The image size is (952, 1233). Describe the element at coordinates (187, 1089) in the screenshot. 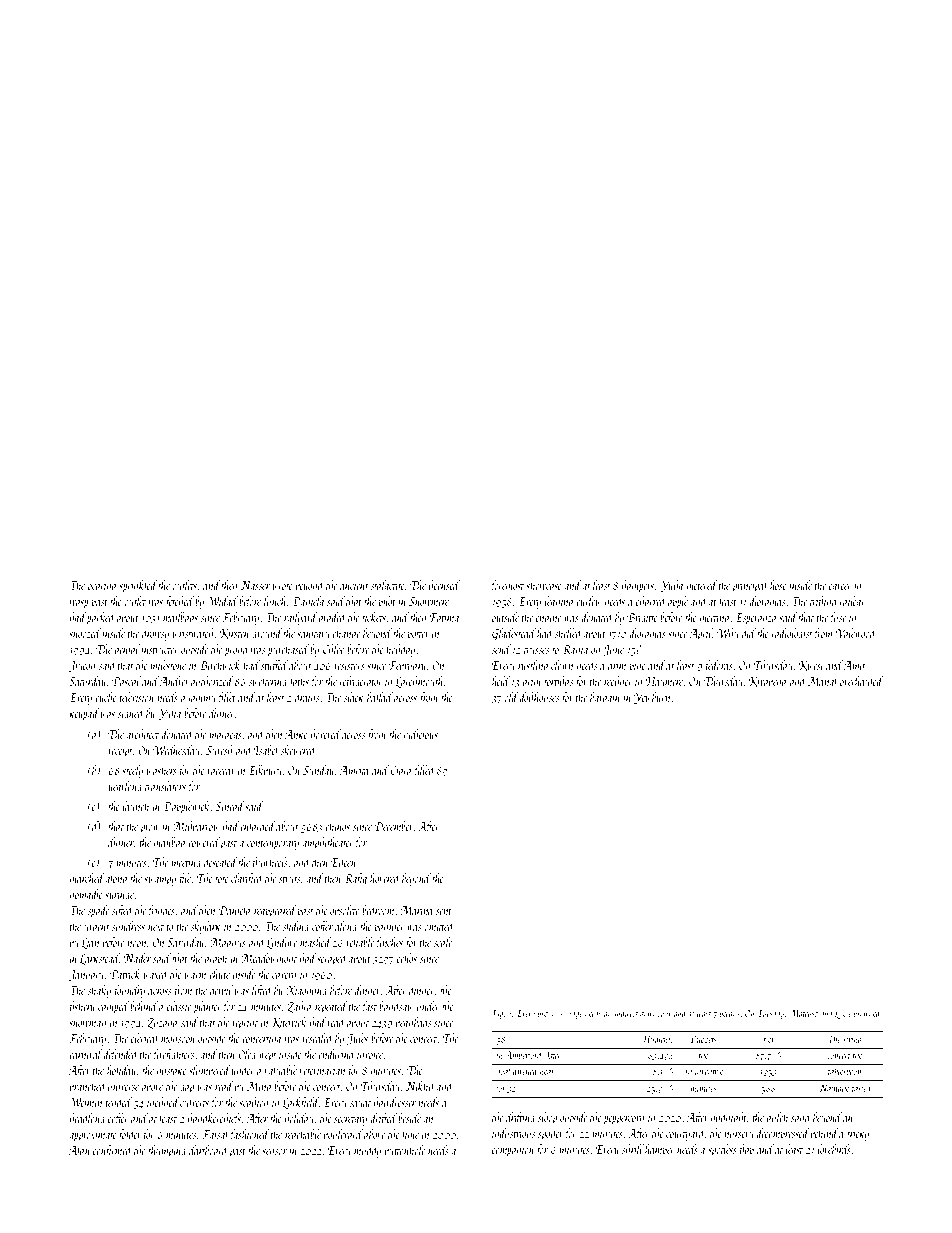

I see `gap` at that location.
